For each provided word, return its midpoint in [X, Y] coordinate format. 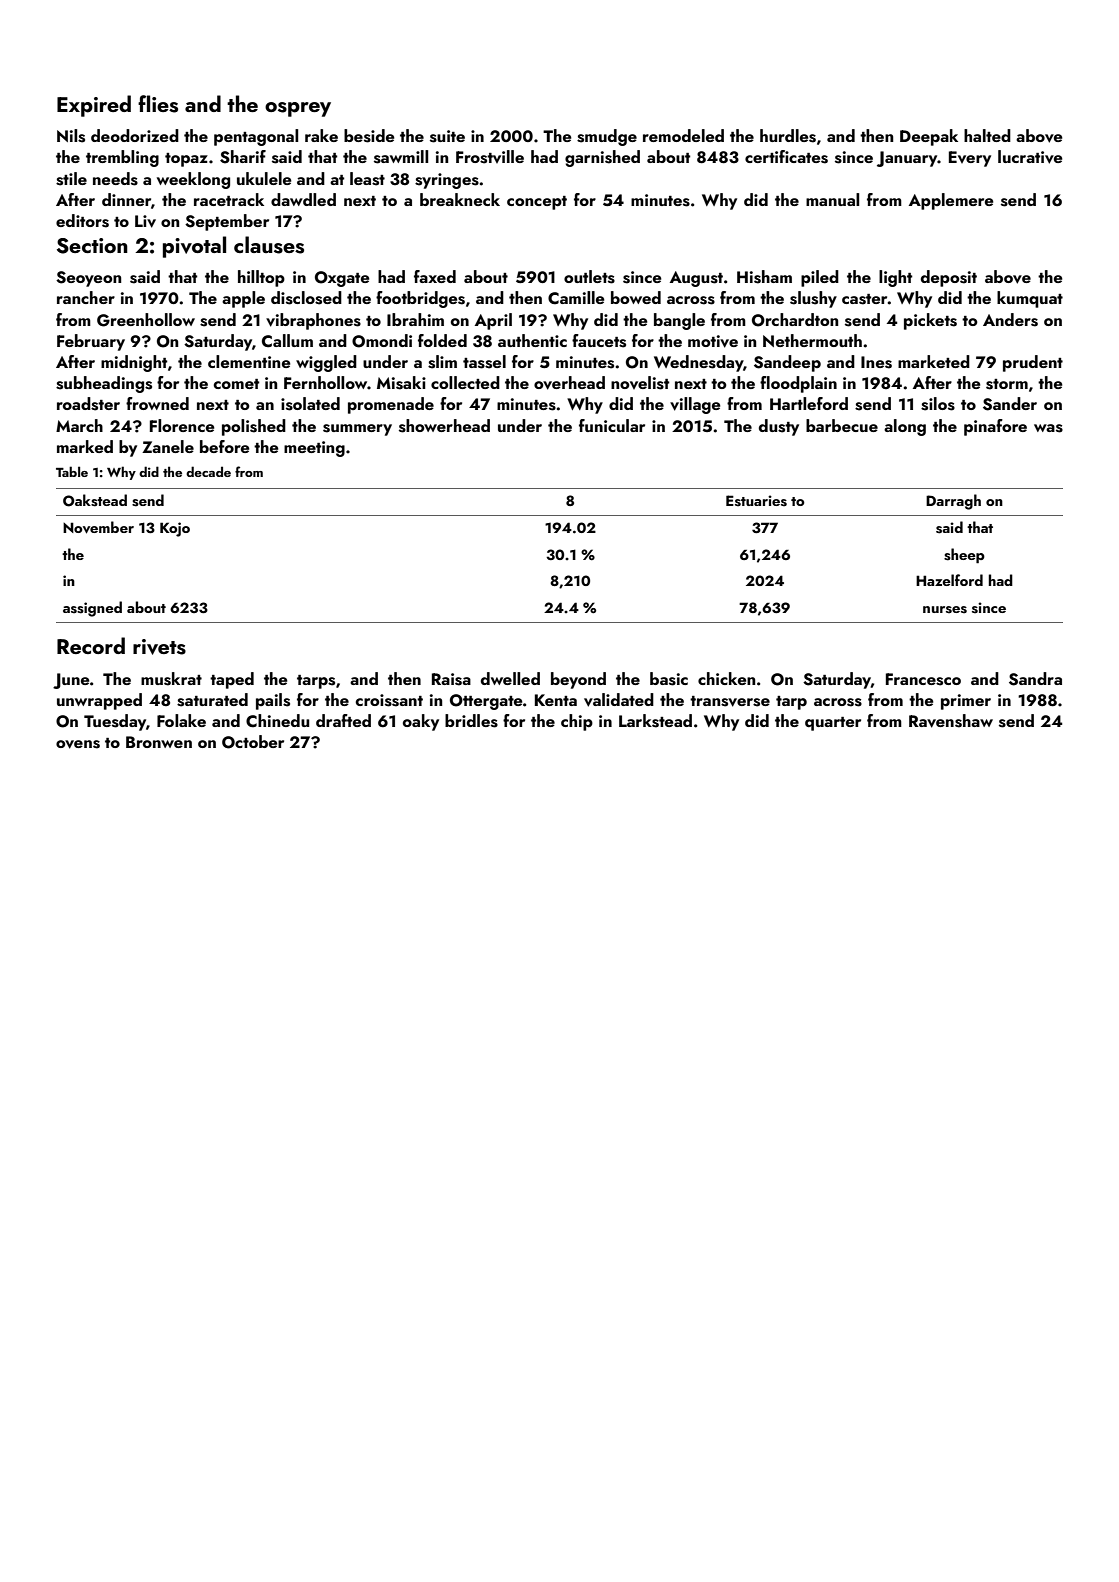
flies [158, 104]
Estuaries [756, 501]
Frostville [490, 157]
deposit [949, 278]
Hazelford [949, 580]
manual [832, 199]
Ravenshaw [951, 721]
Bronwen [159, 742]
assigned [92, 609]
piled [820, 278]
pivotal [194, 247]
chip [577, 722]
